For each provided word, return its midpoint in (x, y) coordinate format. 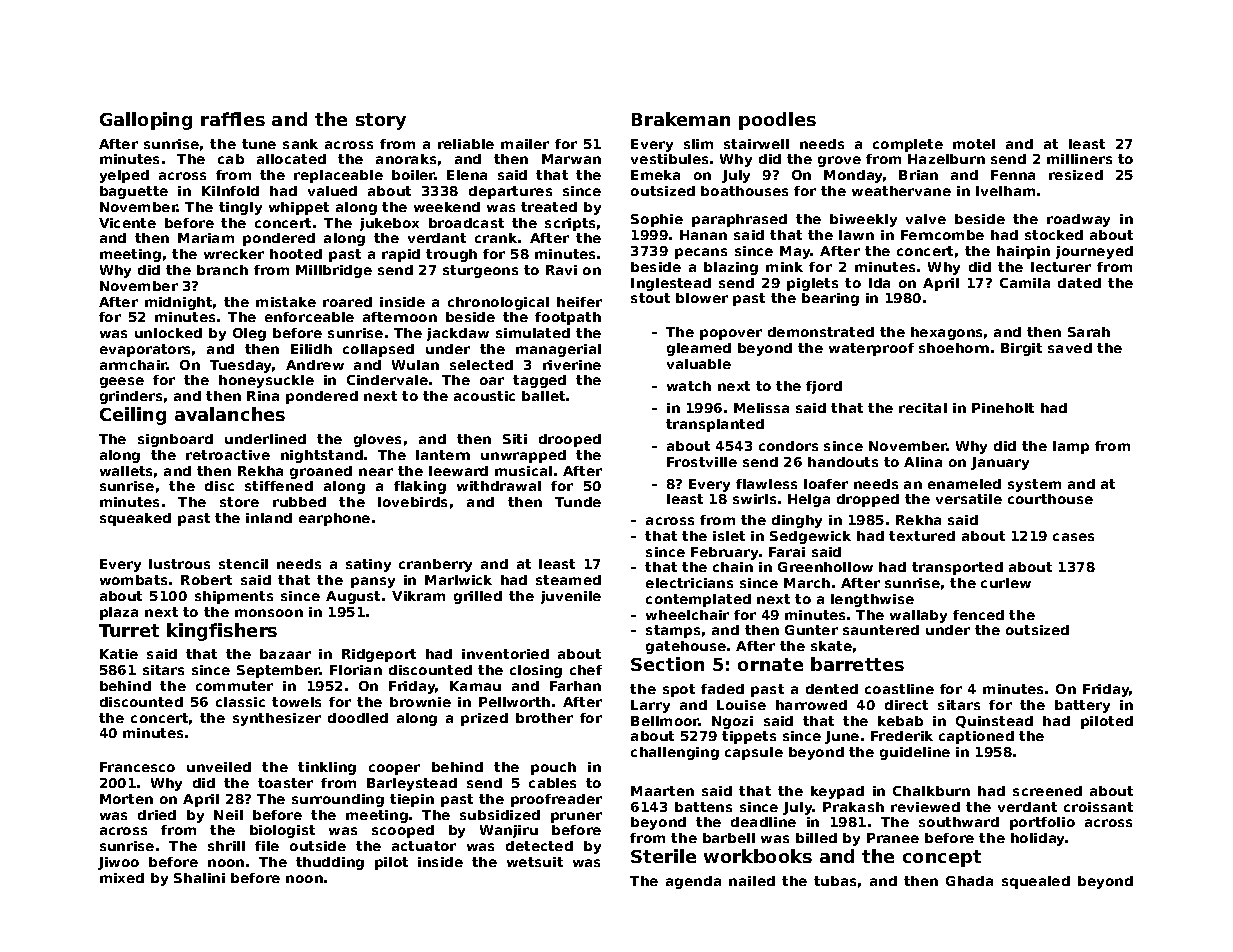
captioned (976, 737)
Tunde (578, 502)
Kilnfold (230, 191)
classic (240, 702)
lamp (1071, 447)
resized (1076, 175)
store (239, 502)
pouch (553, 768)
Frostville (702, 462)
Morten (126, 799)
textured (922, 536)
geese (122, 382)
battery (1082, 706)
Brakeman (681, 119)
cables (552, 783)
